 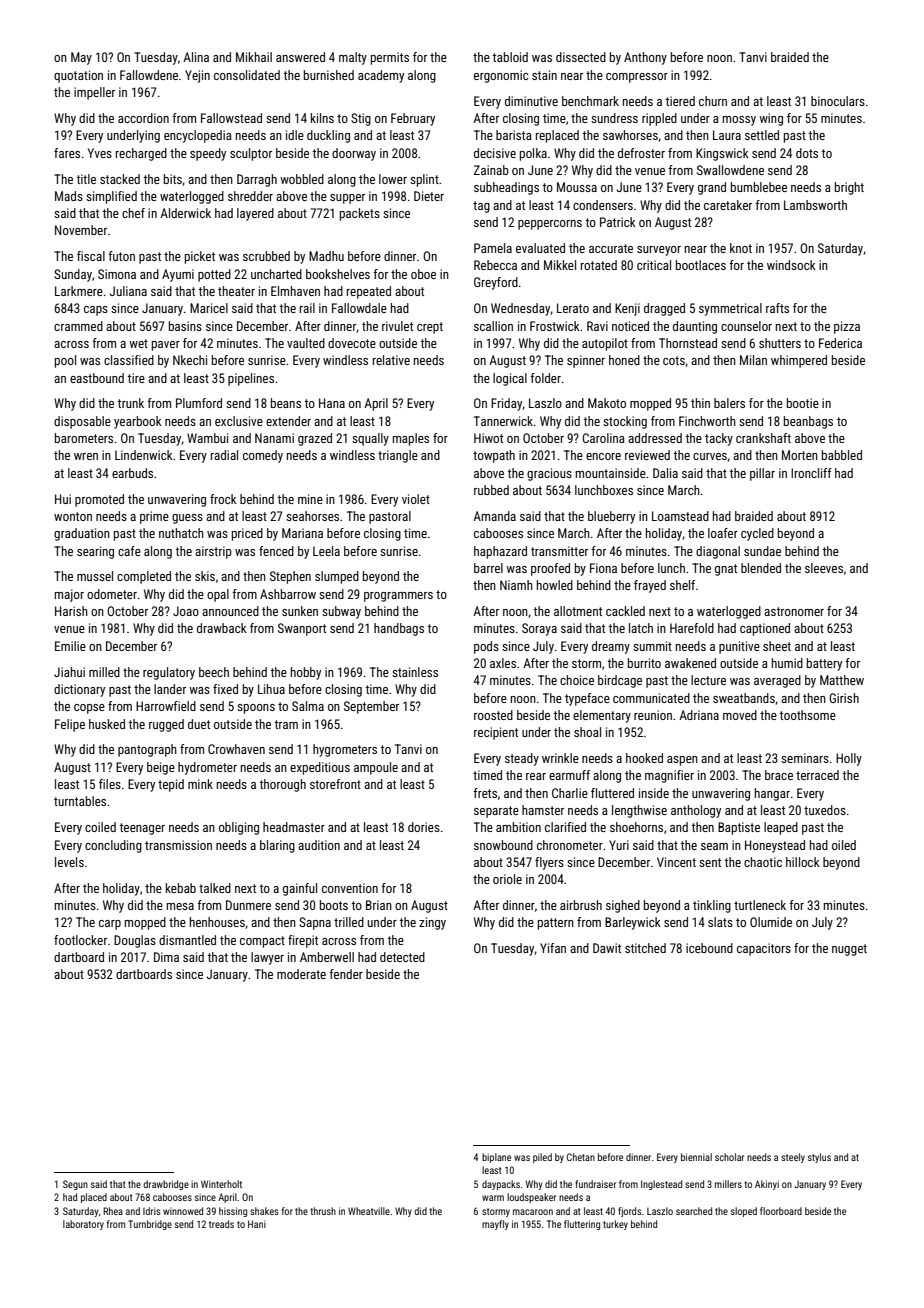 I want to click on binoculars, so click(x=838, y=101).
